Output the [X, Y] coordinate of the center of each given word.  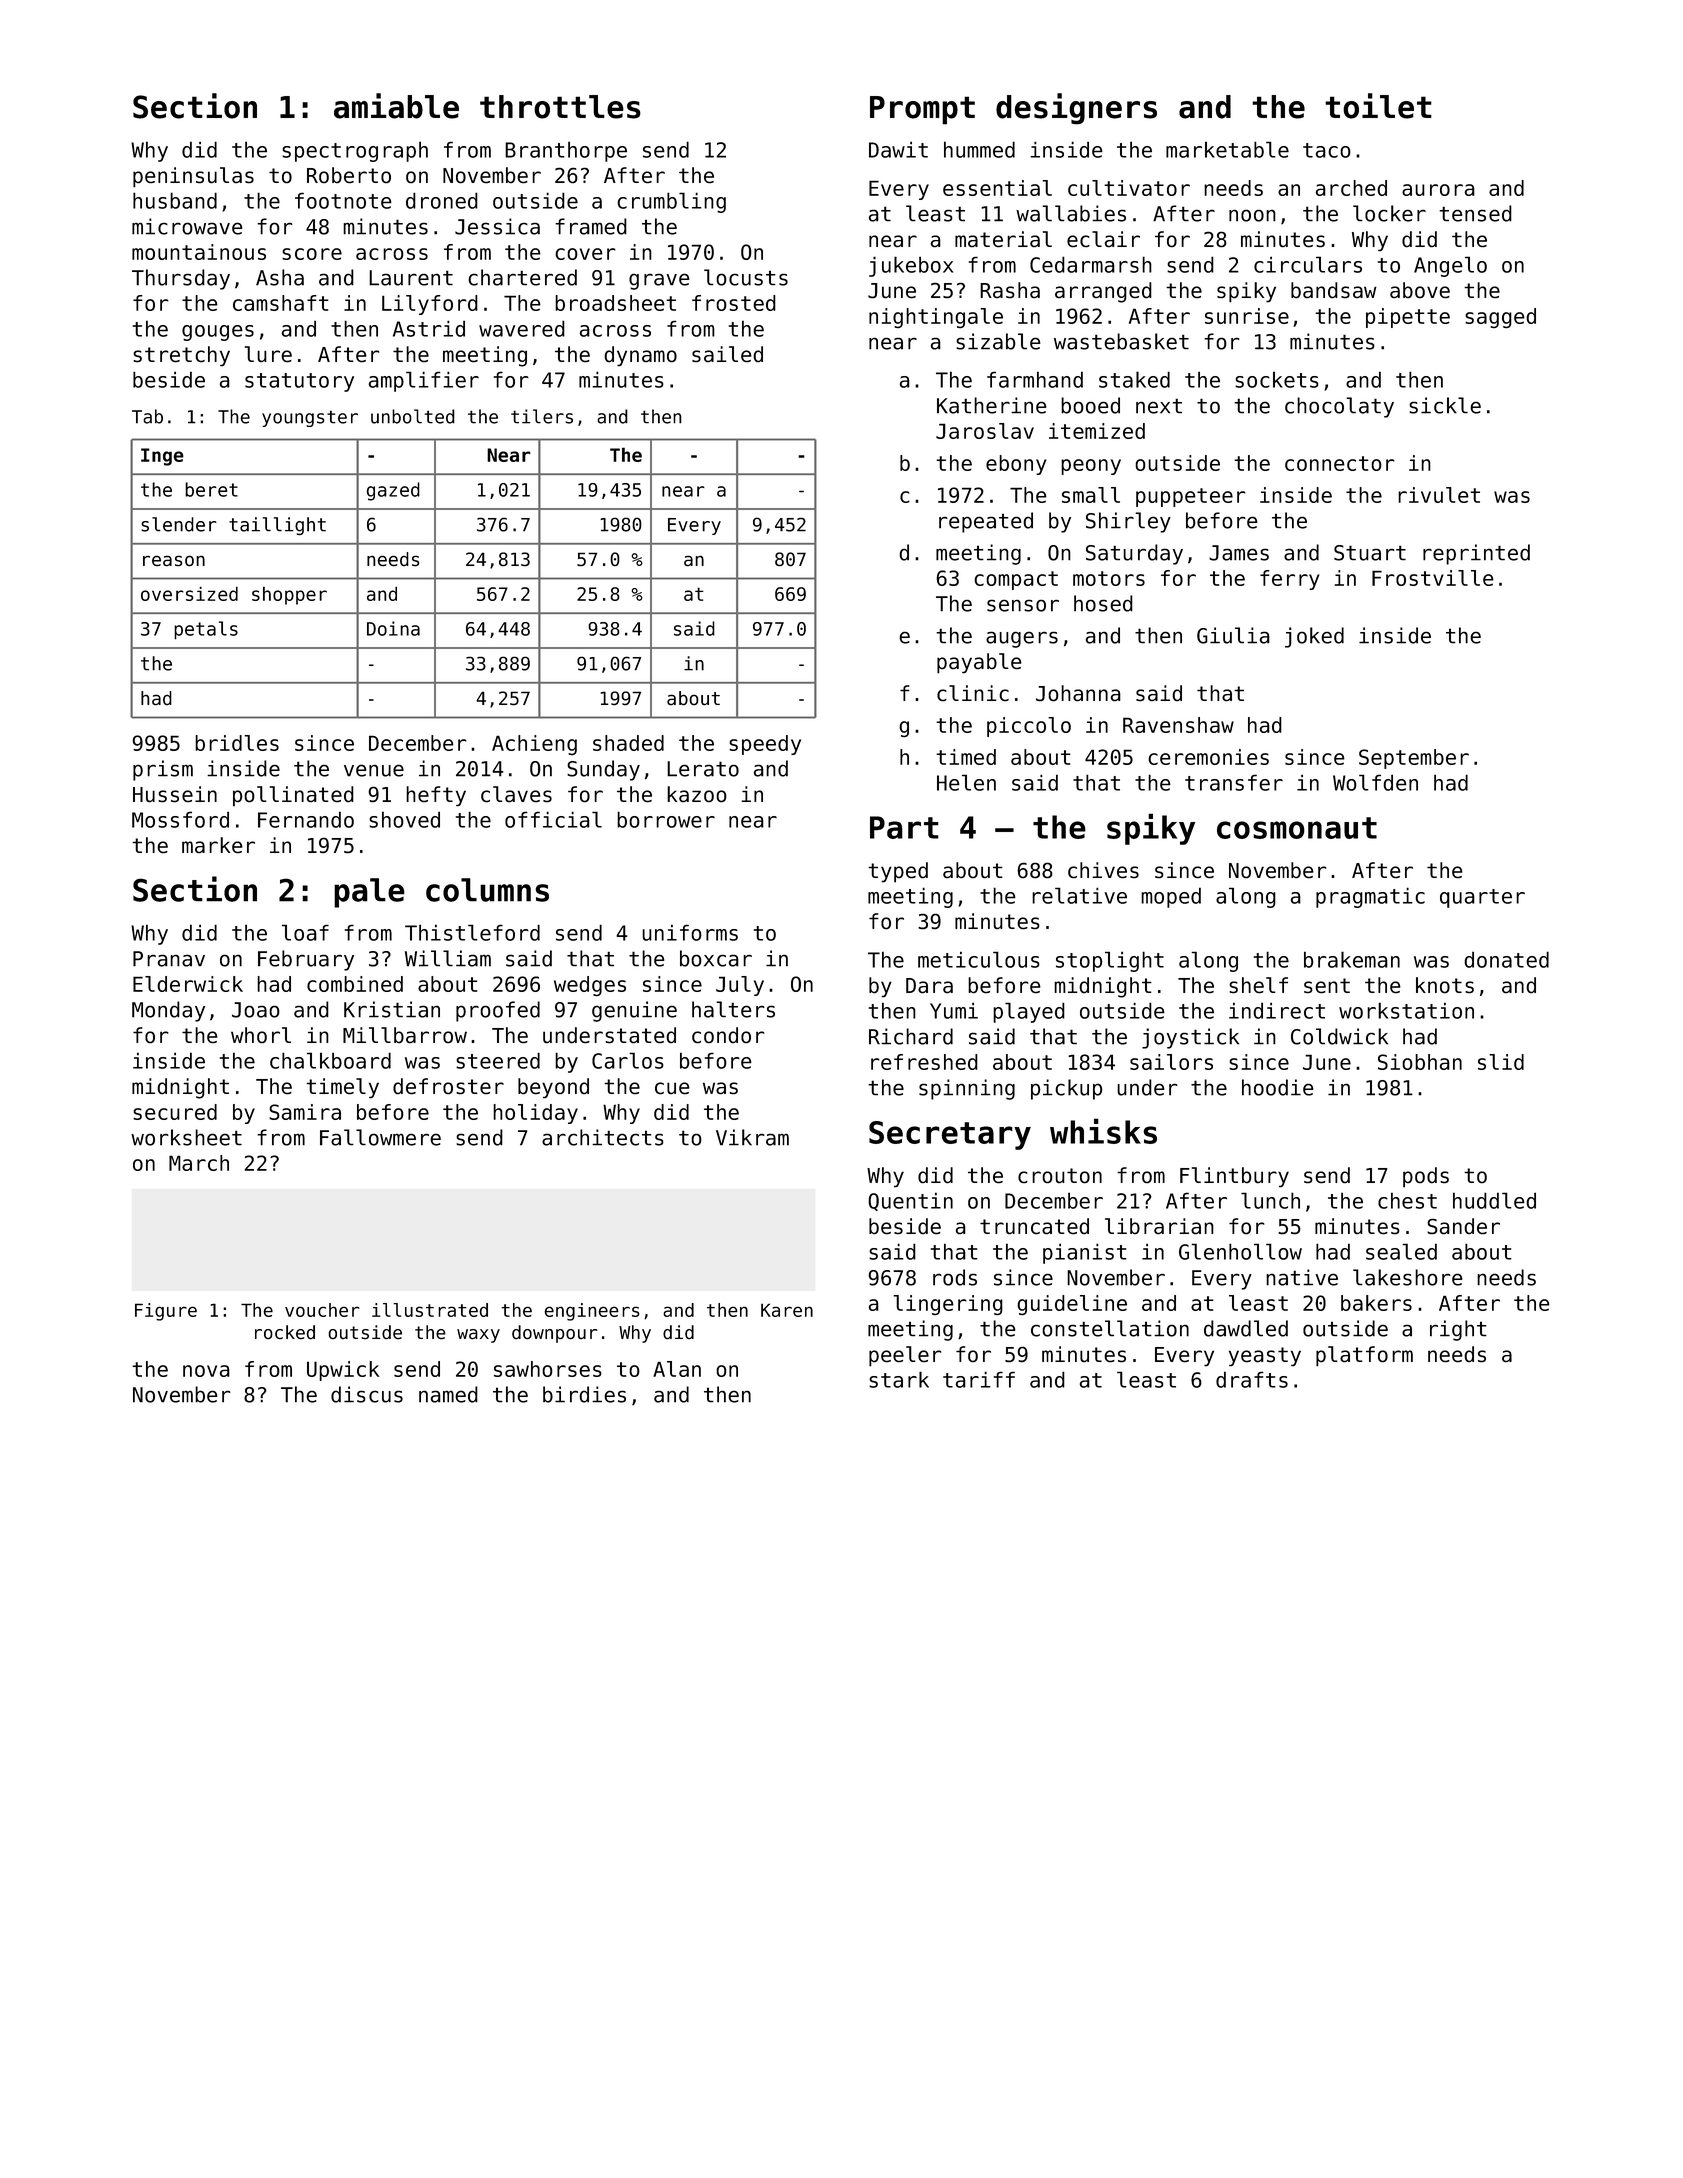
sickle [1445, 405]
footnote [343, 201]
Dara [929, 985]
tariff [979, 1379]
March [199, 1163]
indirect [1277, 1010]
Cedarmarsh [1091, 264]
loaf [305, 932]
